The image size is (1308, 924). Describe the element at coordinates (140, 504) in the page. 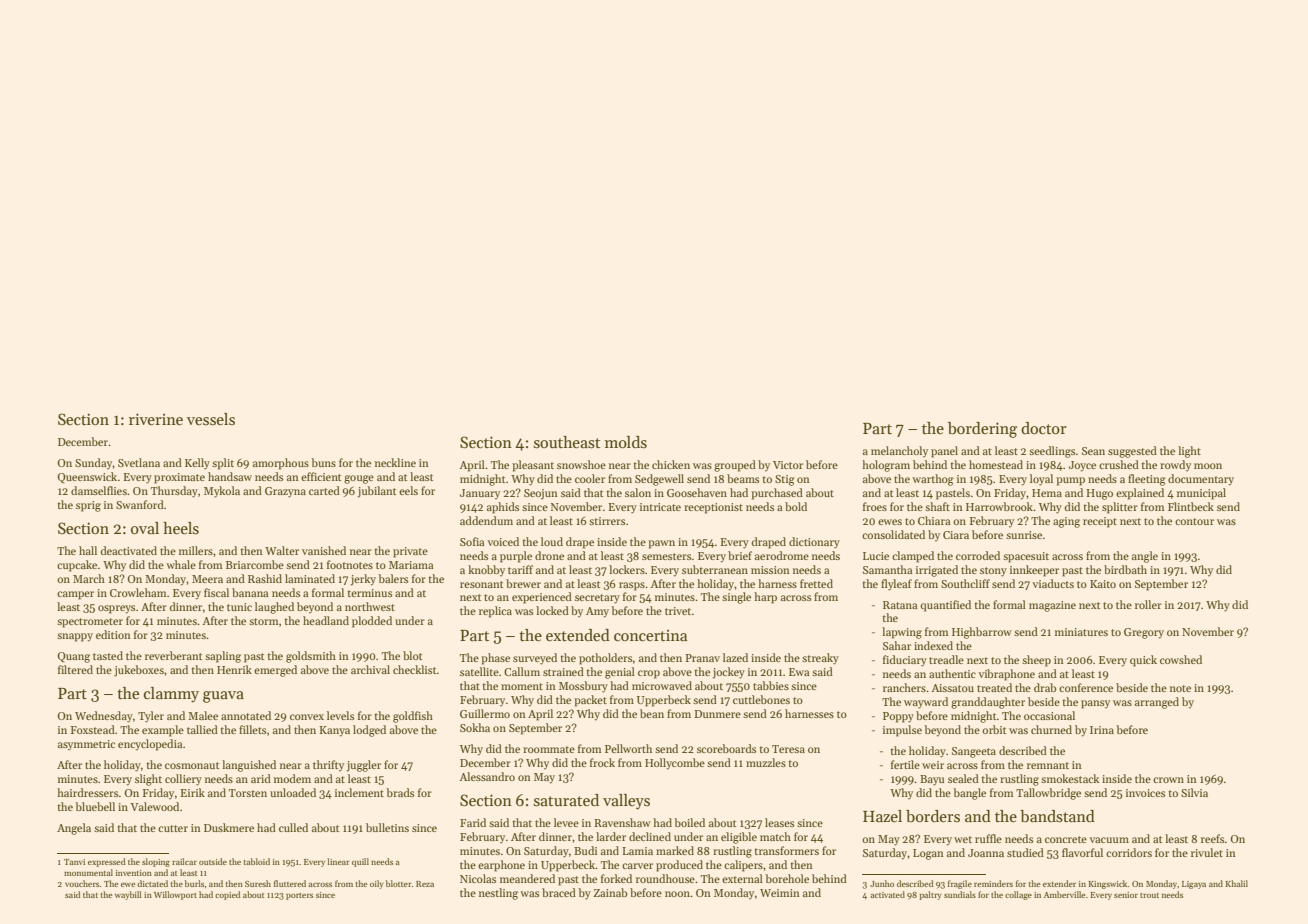

I see `Swanford` at that location.
